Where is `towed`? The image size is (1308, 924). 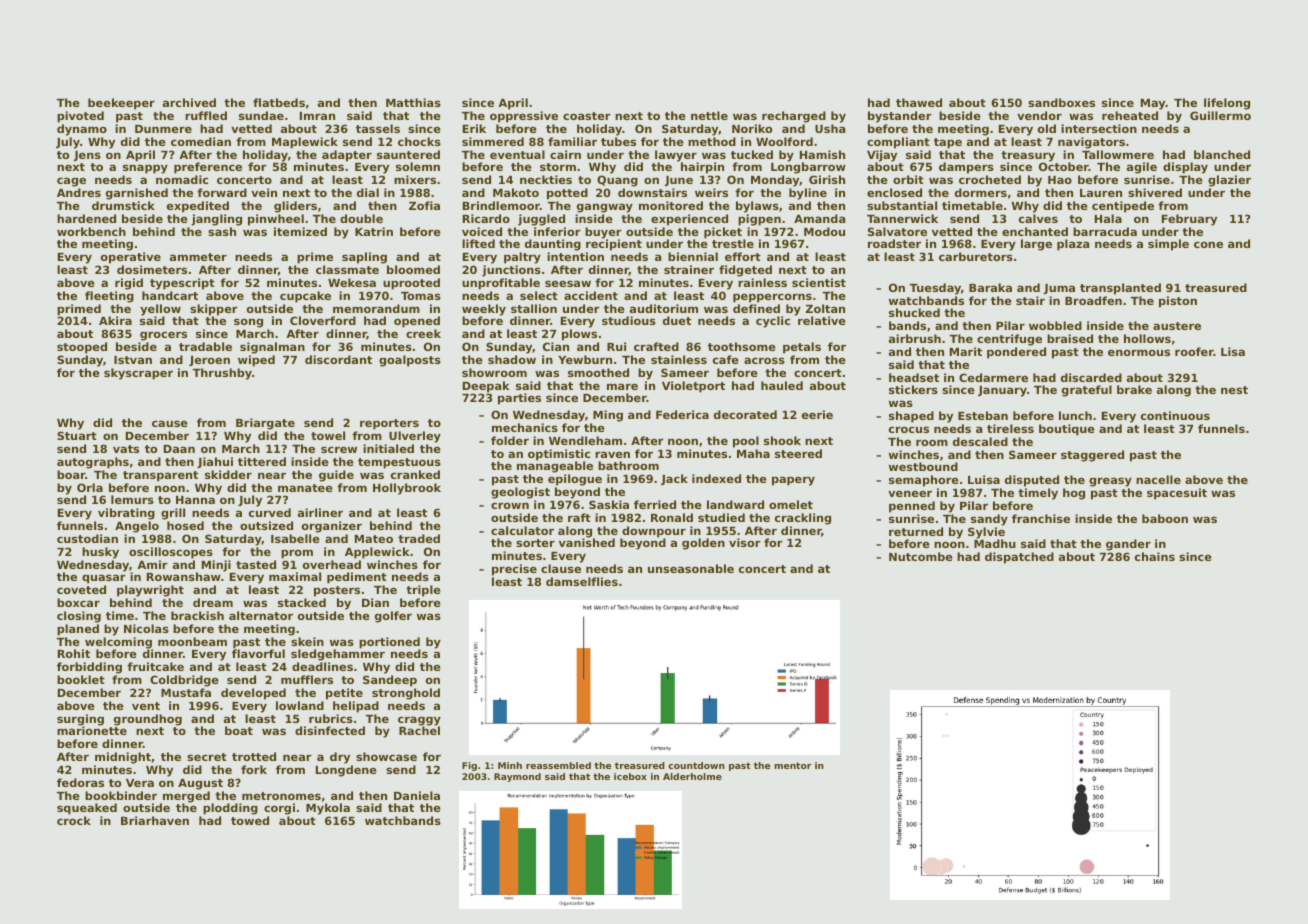
towed is located at coordinates (250, 820).
